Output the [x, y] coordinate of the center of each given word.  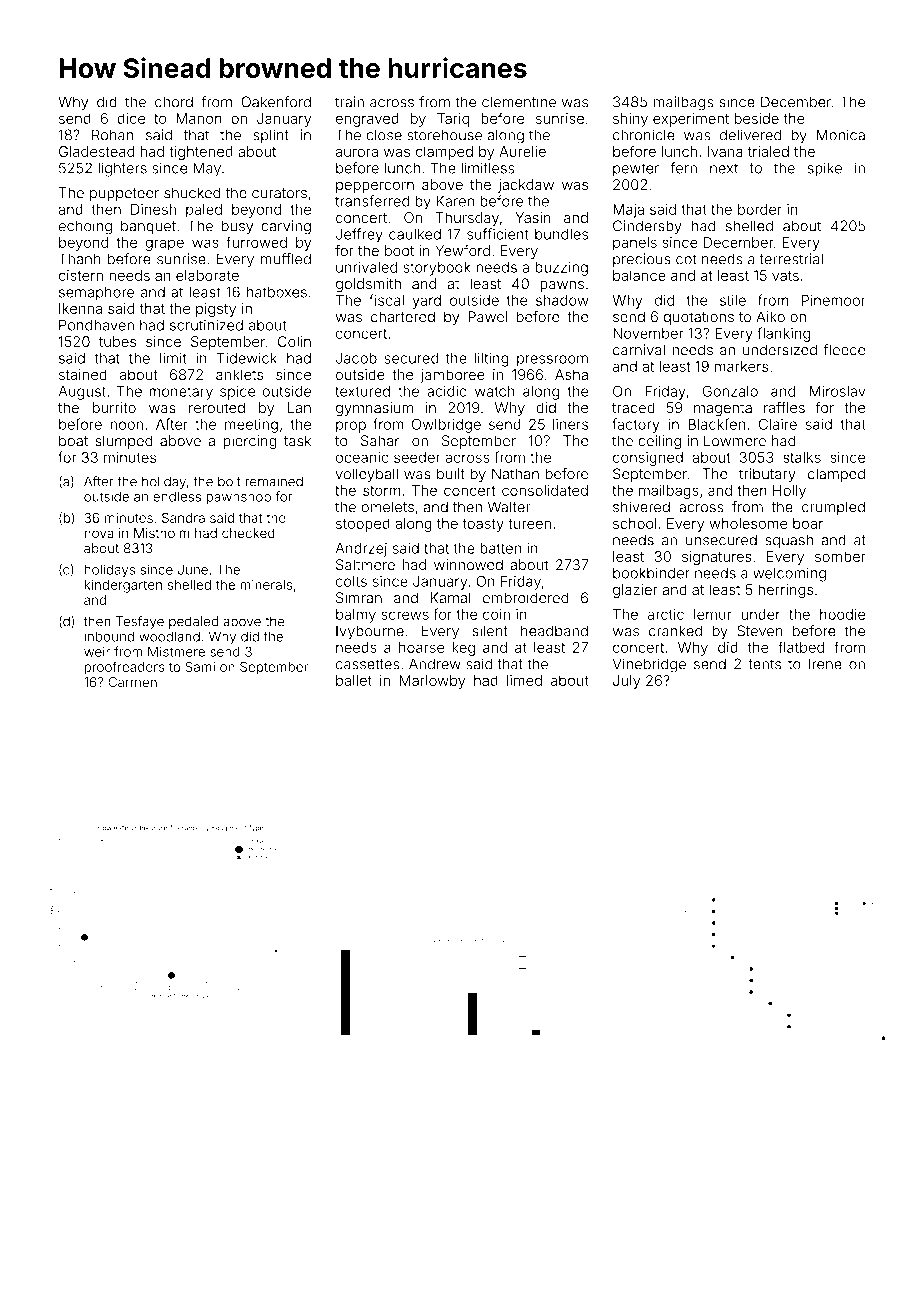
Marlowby [432, 682]
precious [642, 260]
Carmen [132, 682]
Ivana [725, 151]
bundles [561, 234]
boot [399, 250]
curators [279, 193]
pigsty [216, 310]
